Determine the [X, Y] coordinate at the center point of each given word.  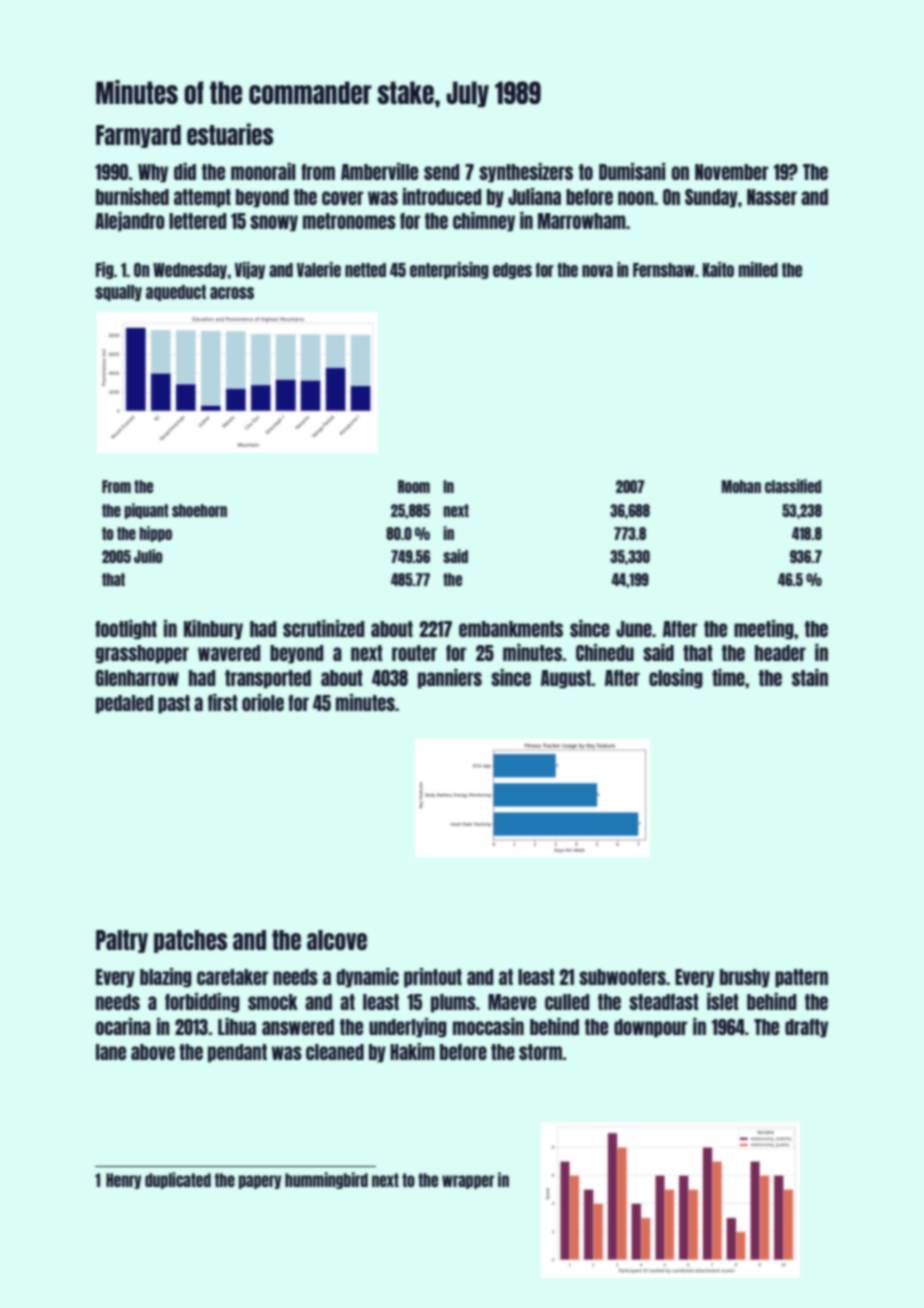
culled [567, 1002]
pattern [801, 978]
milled [758, 269]
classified [793, 486]
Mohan [741, 486]
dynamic [368, 978]
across [232, 293]
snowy [274, 223]
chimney [484, 222]
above [153, 1052]
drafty [806, 1028]
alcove [337, 940]
